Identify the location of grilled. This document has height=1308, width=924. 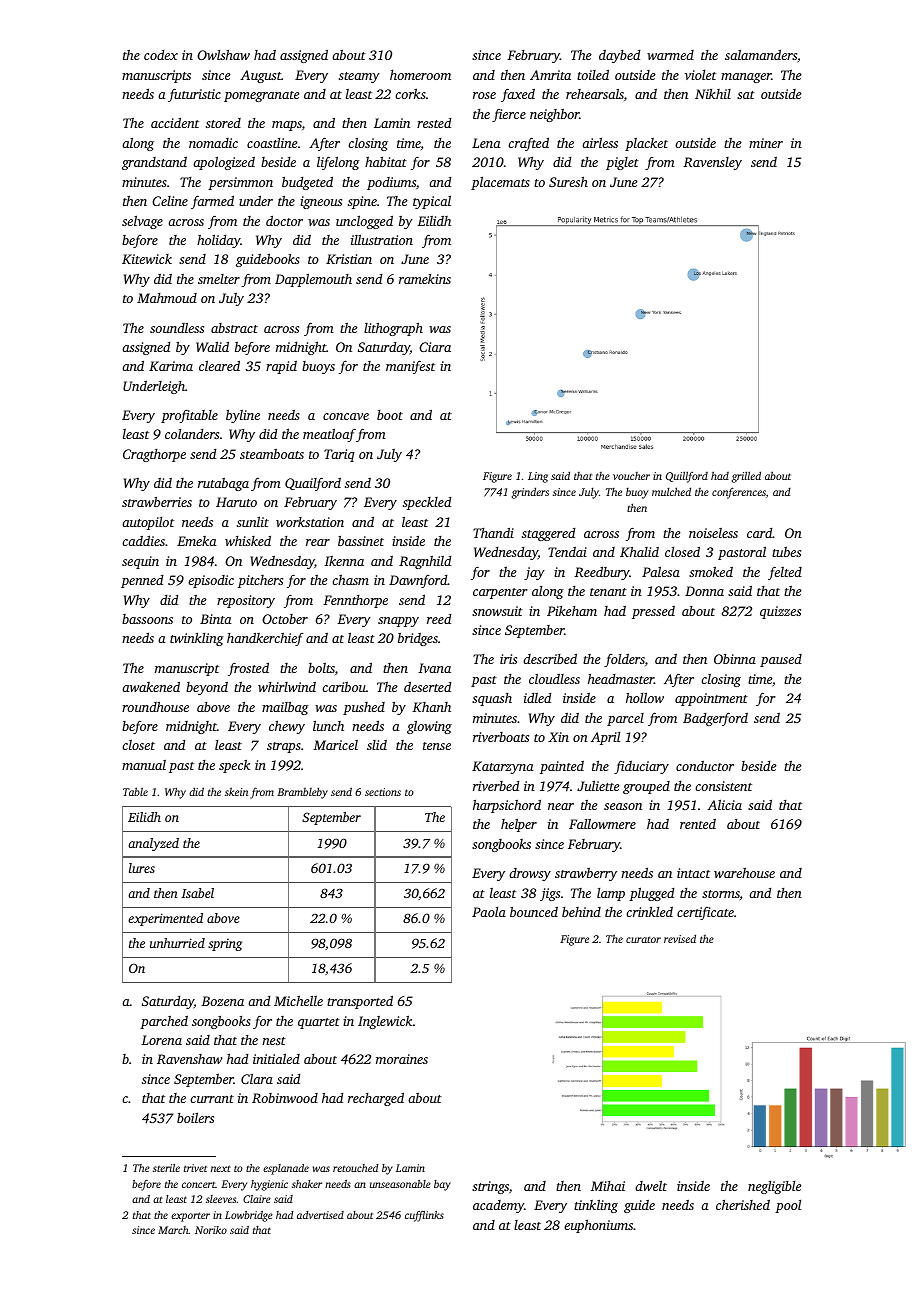
(746, 477).
